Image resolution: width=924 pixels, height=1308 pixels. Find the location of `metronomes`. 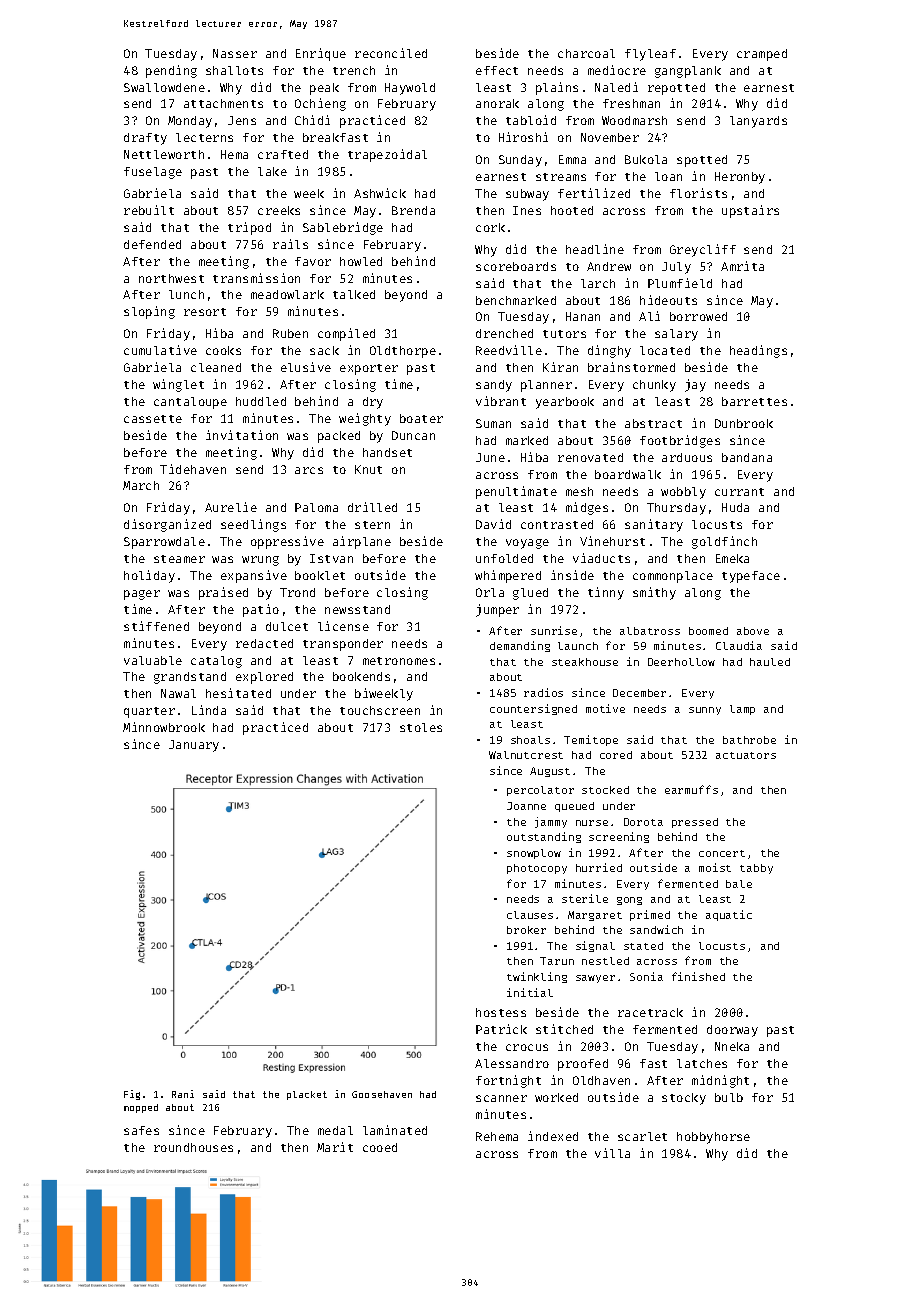

metronomes is located at coordinates (399, 661).
